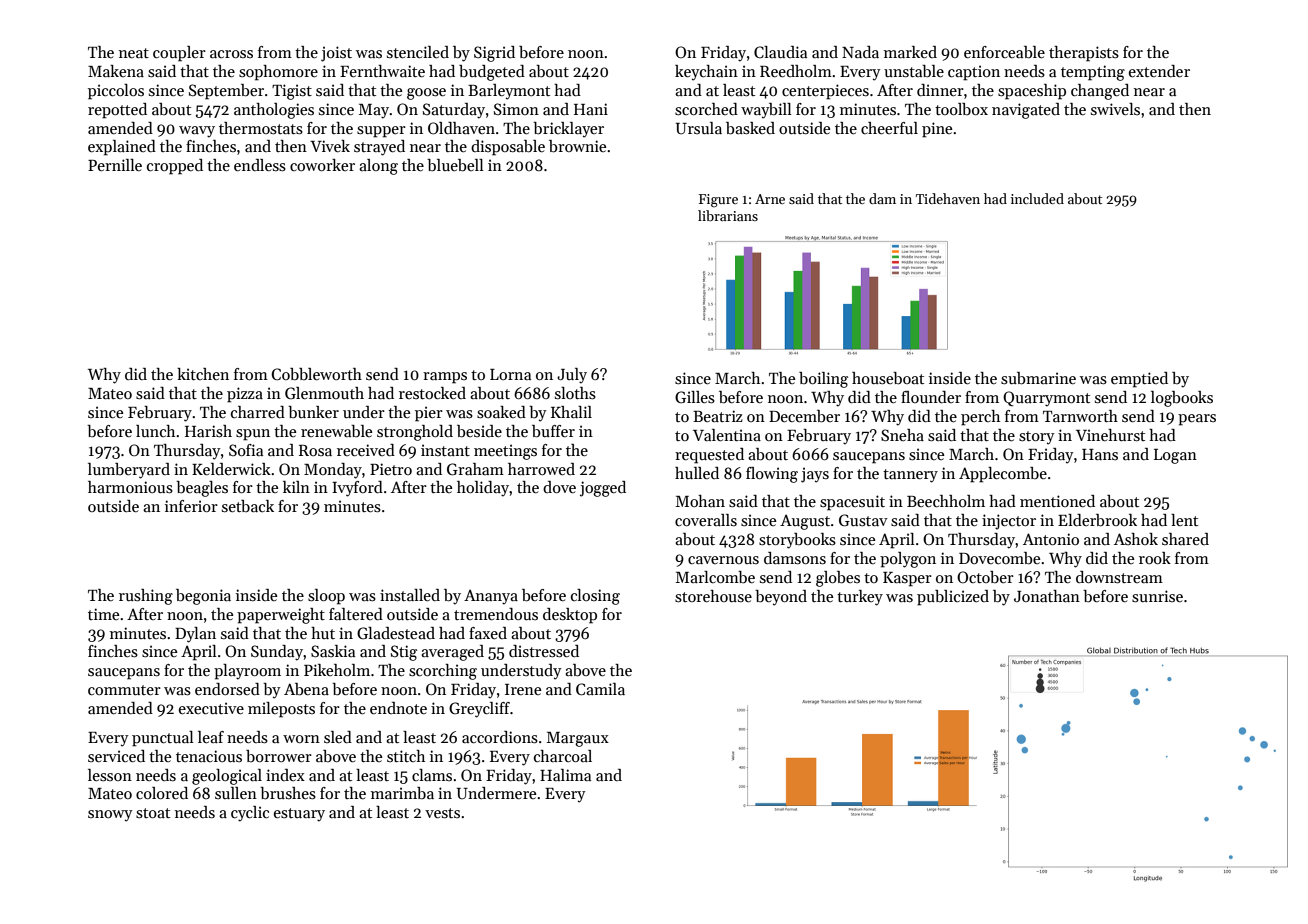 Image resolution: width=1308 pixels, height=924 pixels. Describe the element at coordinates (336, 431) in the document. I see `renewable` at that location.
